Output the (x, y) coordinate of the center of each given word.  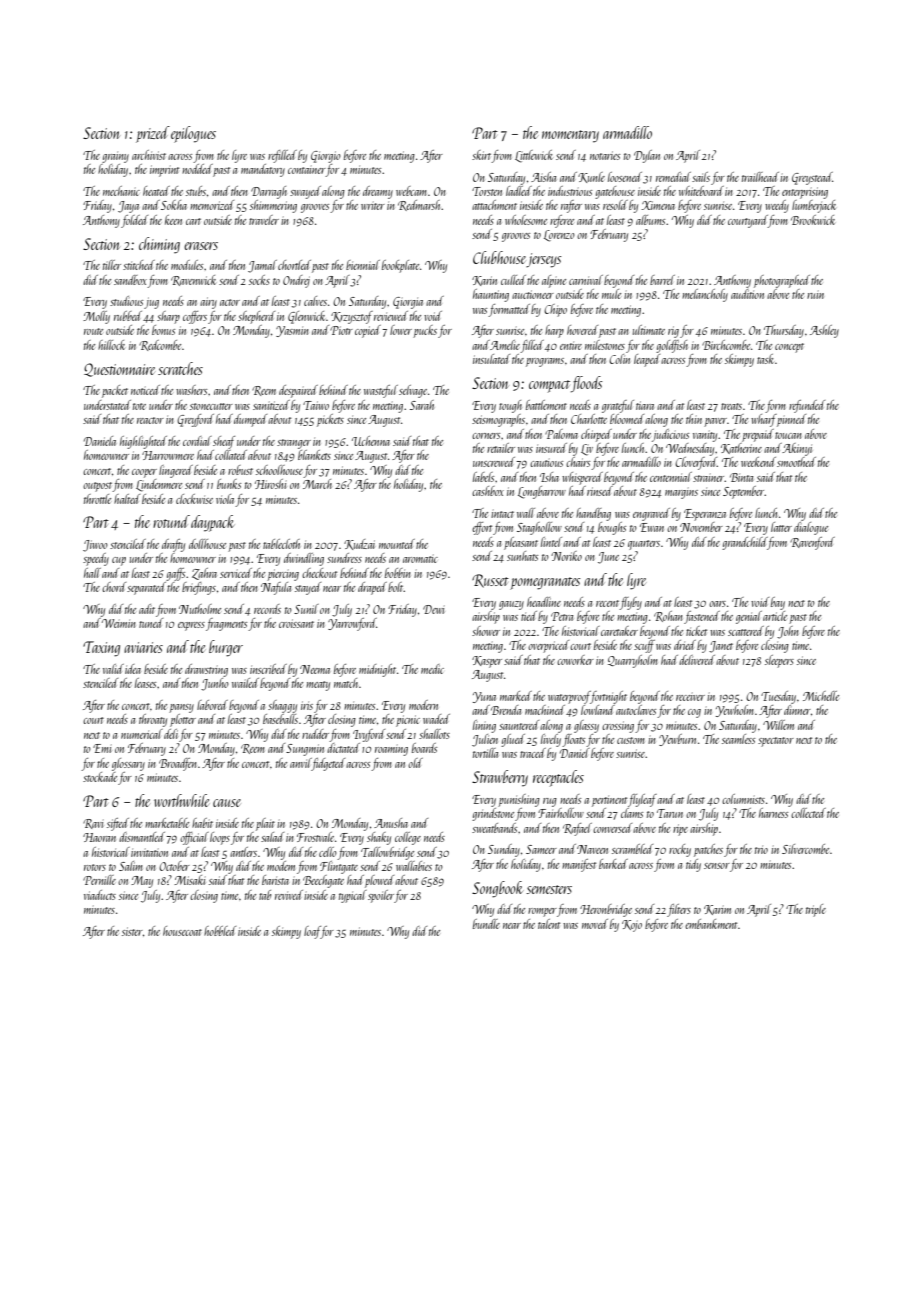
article (775, 616)
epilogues (193, 134)
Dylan (647, 156)
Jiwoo (95, 546)
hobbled (220, 931)
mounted (397, 544)
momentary (570, 136)
